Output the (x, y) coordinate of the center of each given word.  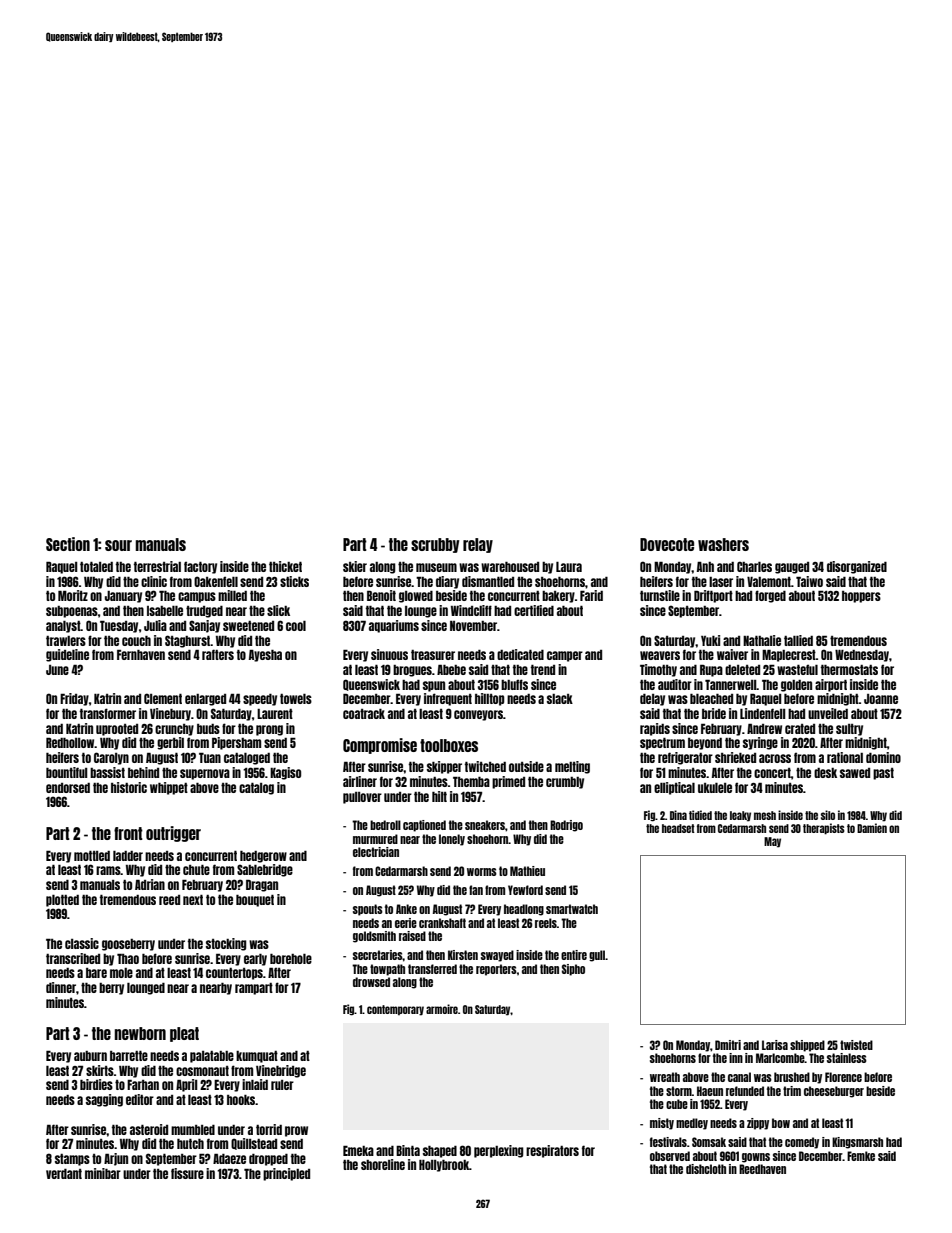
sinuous (389, 654)
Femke (861, 1156)
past (883, 774)
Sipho (573, 970)
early (255, 960)
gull (597, 956)
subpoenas (72, 612)
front (128, 833)
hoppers (861, 597)
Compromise (380, 746)
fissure (187, 1173)
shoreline (383, 1164)
